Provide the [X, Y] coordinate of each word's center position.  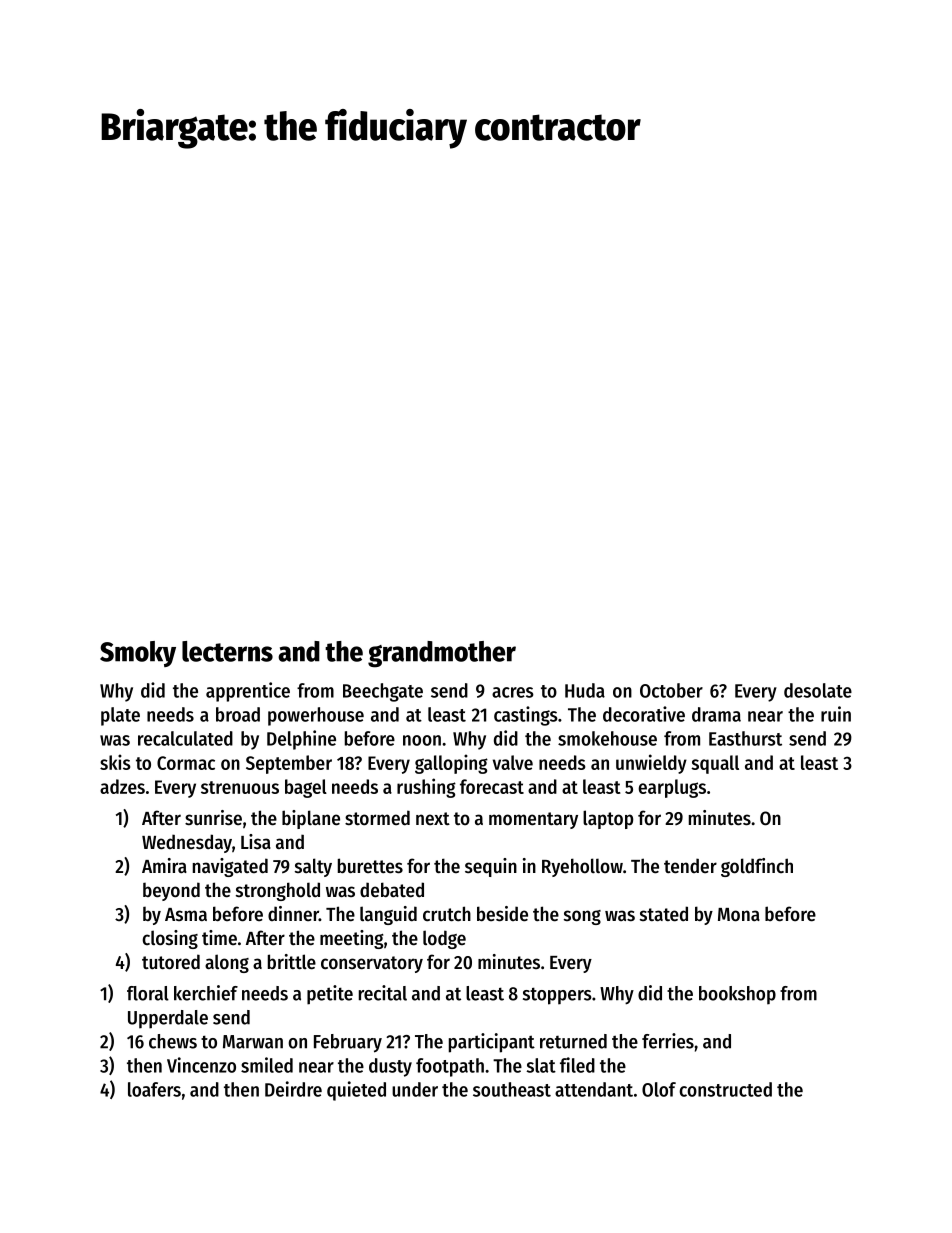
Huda [585, 690]
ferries [668, 1041]
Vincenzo [201, 1065]
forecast [492, 786]
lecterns [227, 651]
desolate [818, 690]
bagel [306, 788]
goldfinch [757, 867]
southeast [512, 1089]
